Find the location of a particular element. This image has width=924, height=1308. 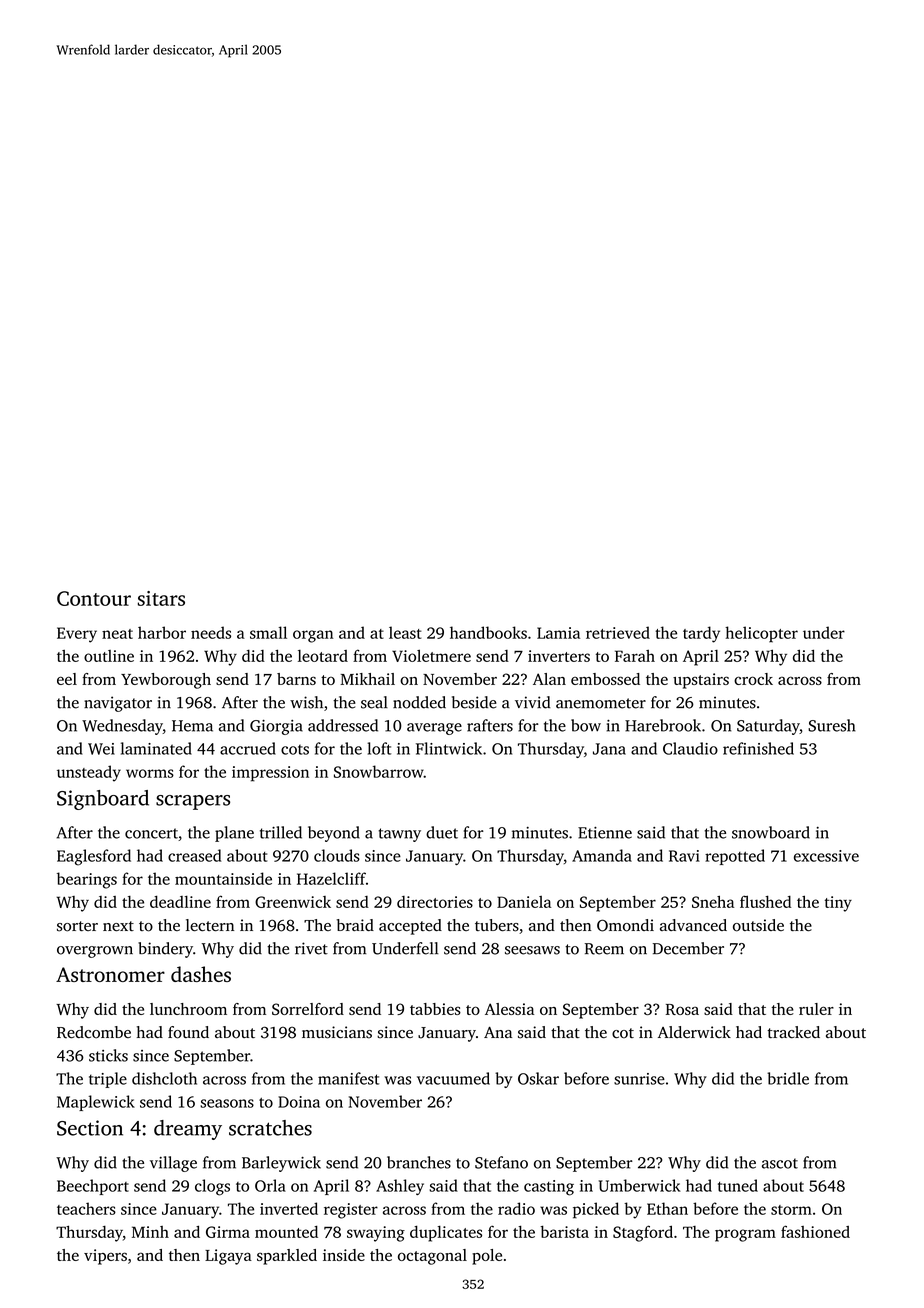

manifest is located at coordinates (348, 1078).
